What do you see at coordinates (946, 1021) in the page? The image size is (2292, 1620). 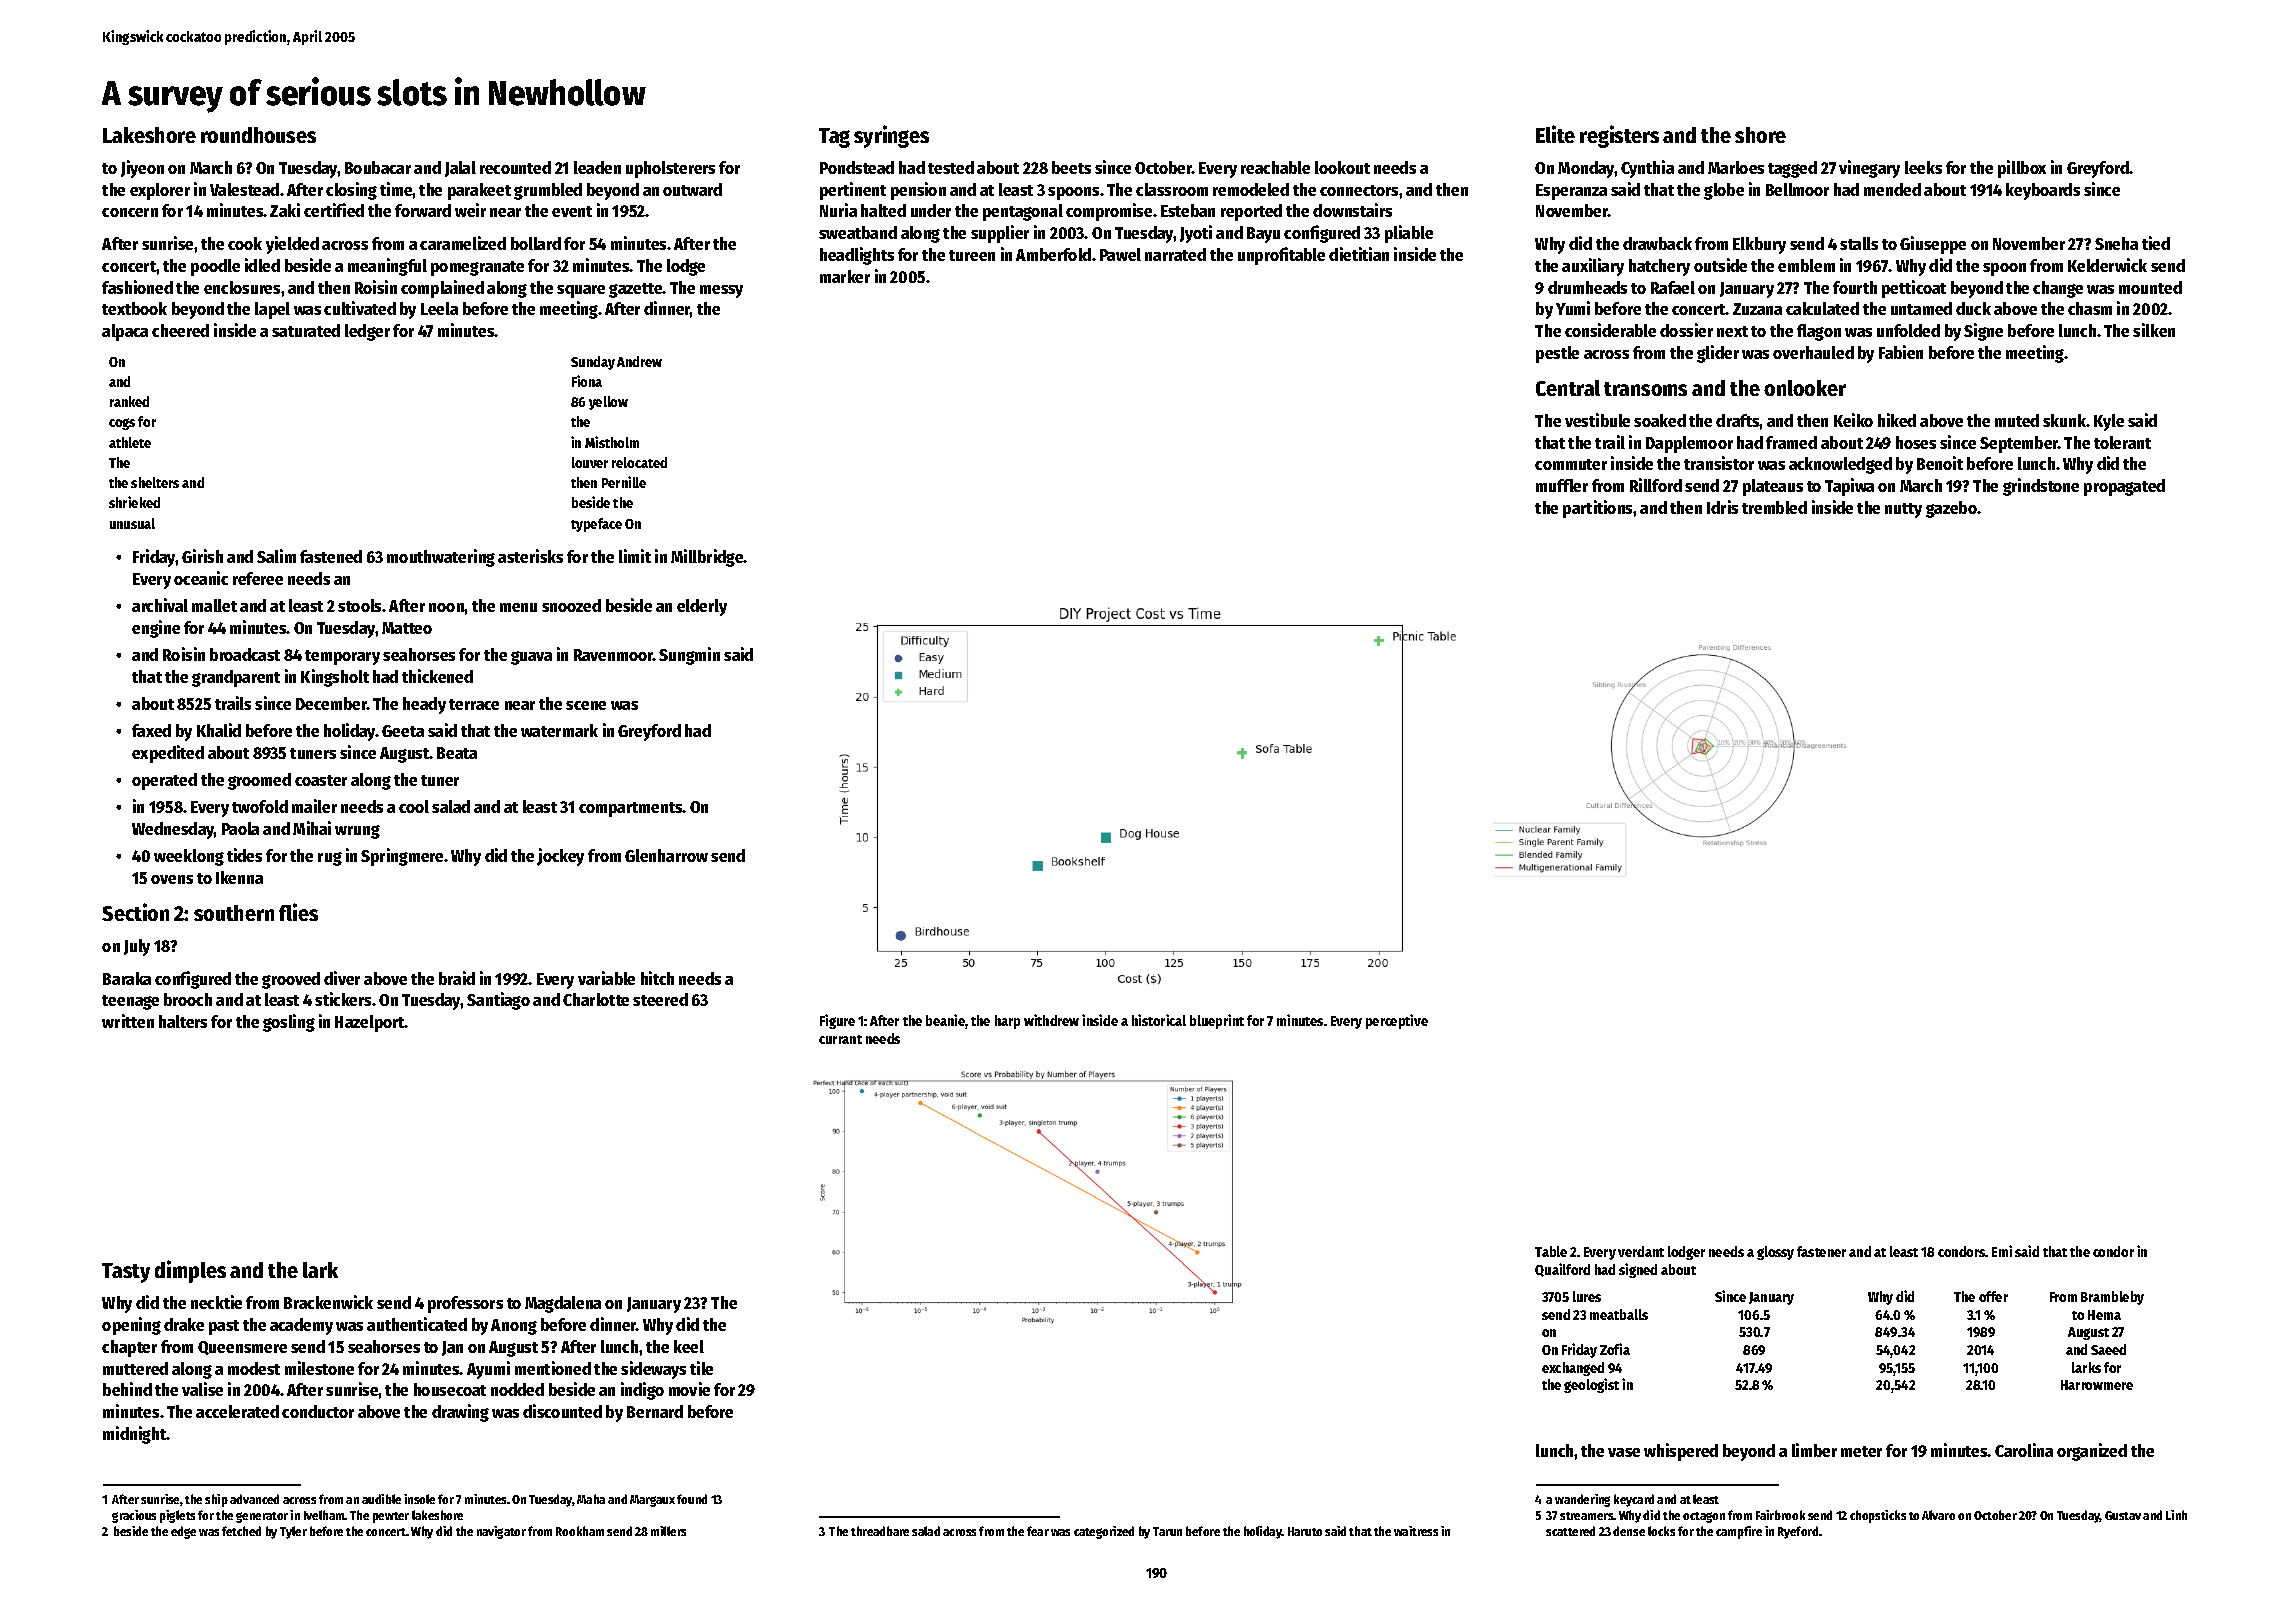 I see `beanie` at bounding box center [946, 1021].
